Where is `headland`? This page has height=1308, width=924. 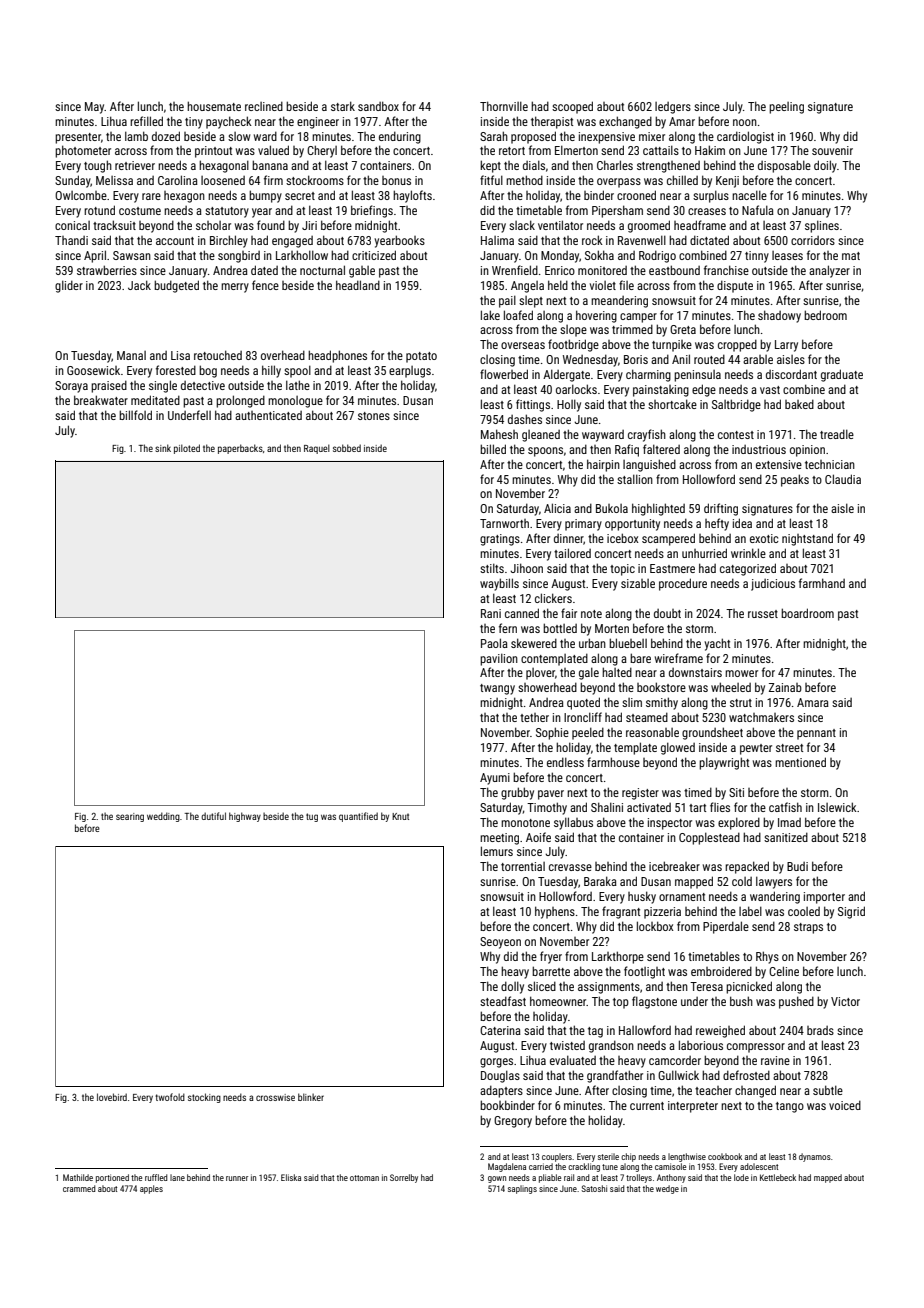 headland is located at coordinates (358, 285).
